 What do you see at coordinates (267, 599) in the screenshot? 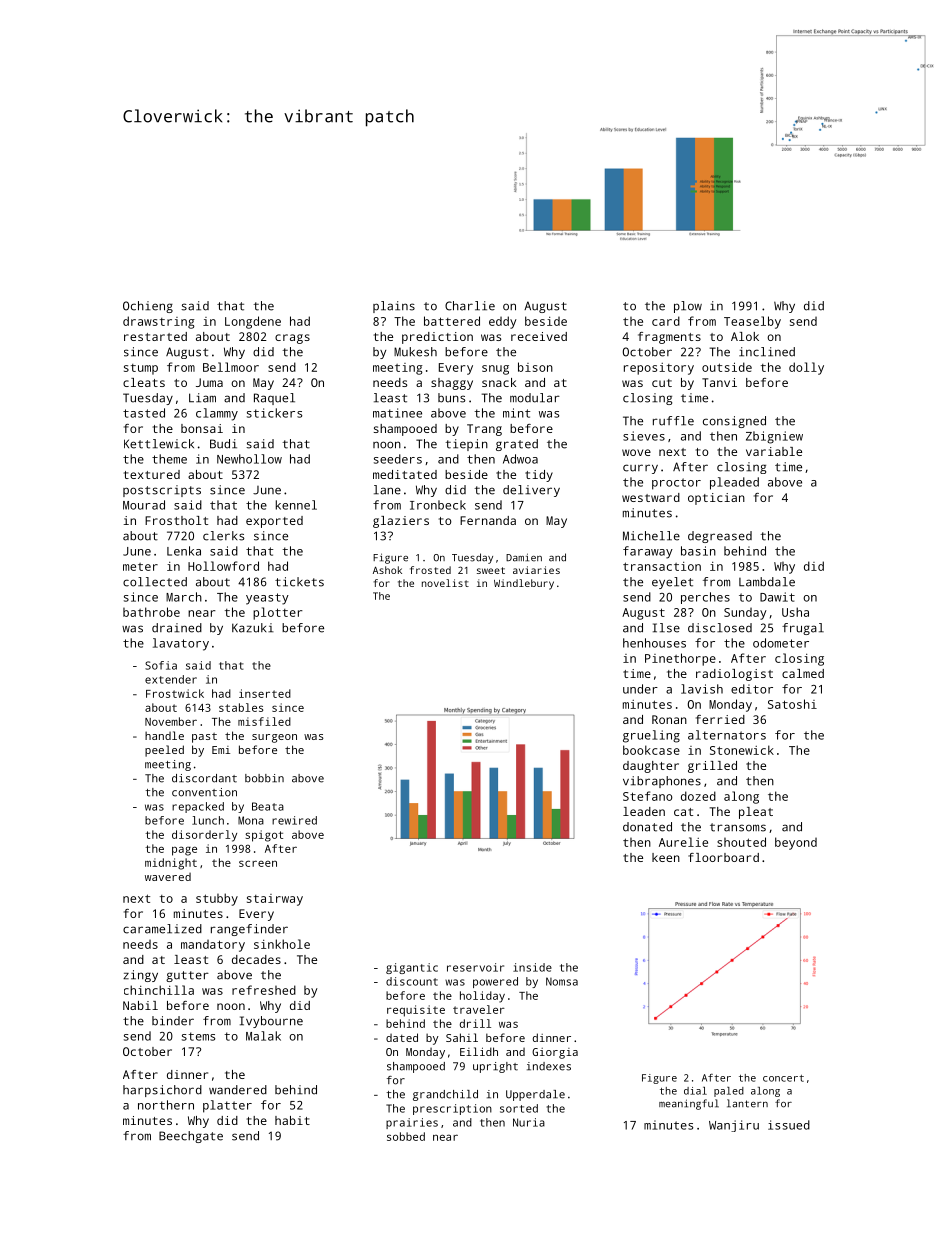
I see `yeasty` at bounding box center [267, 599].
